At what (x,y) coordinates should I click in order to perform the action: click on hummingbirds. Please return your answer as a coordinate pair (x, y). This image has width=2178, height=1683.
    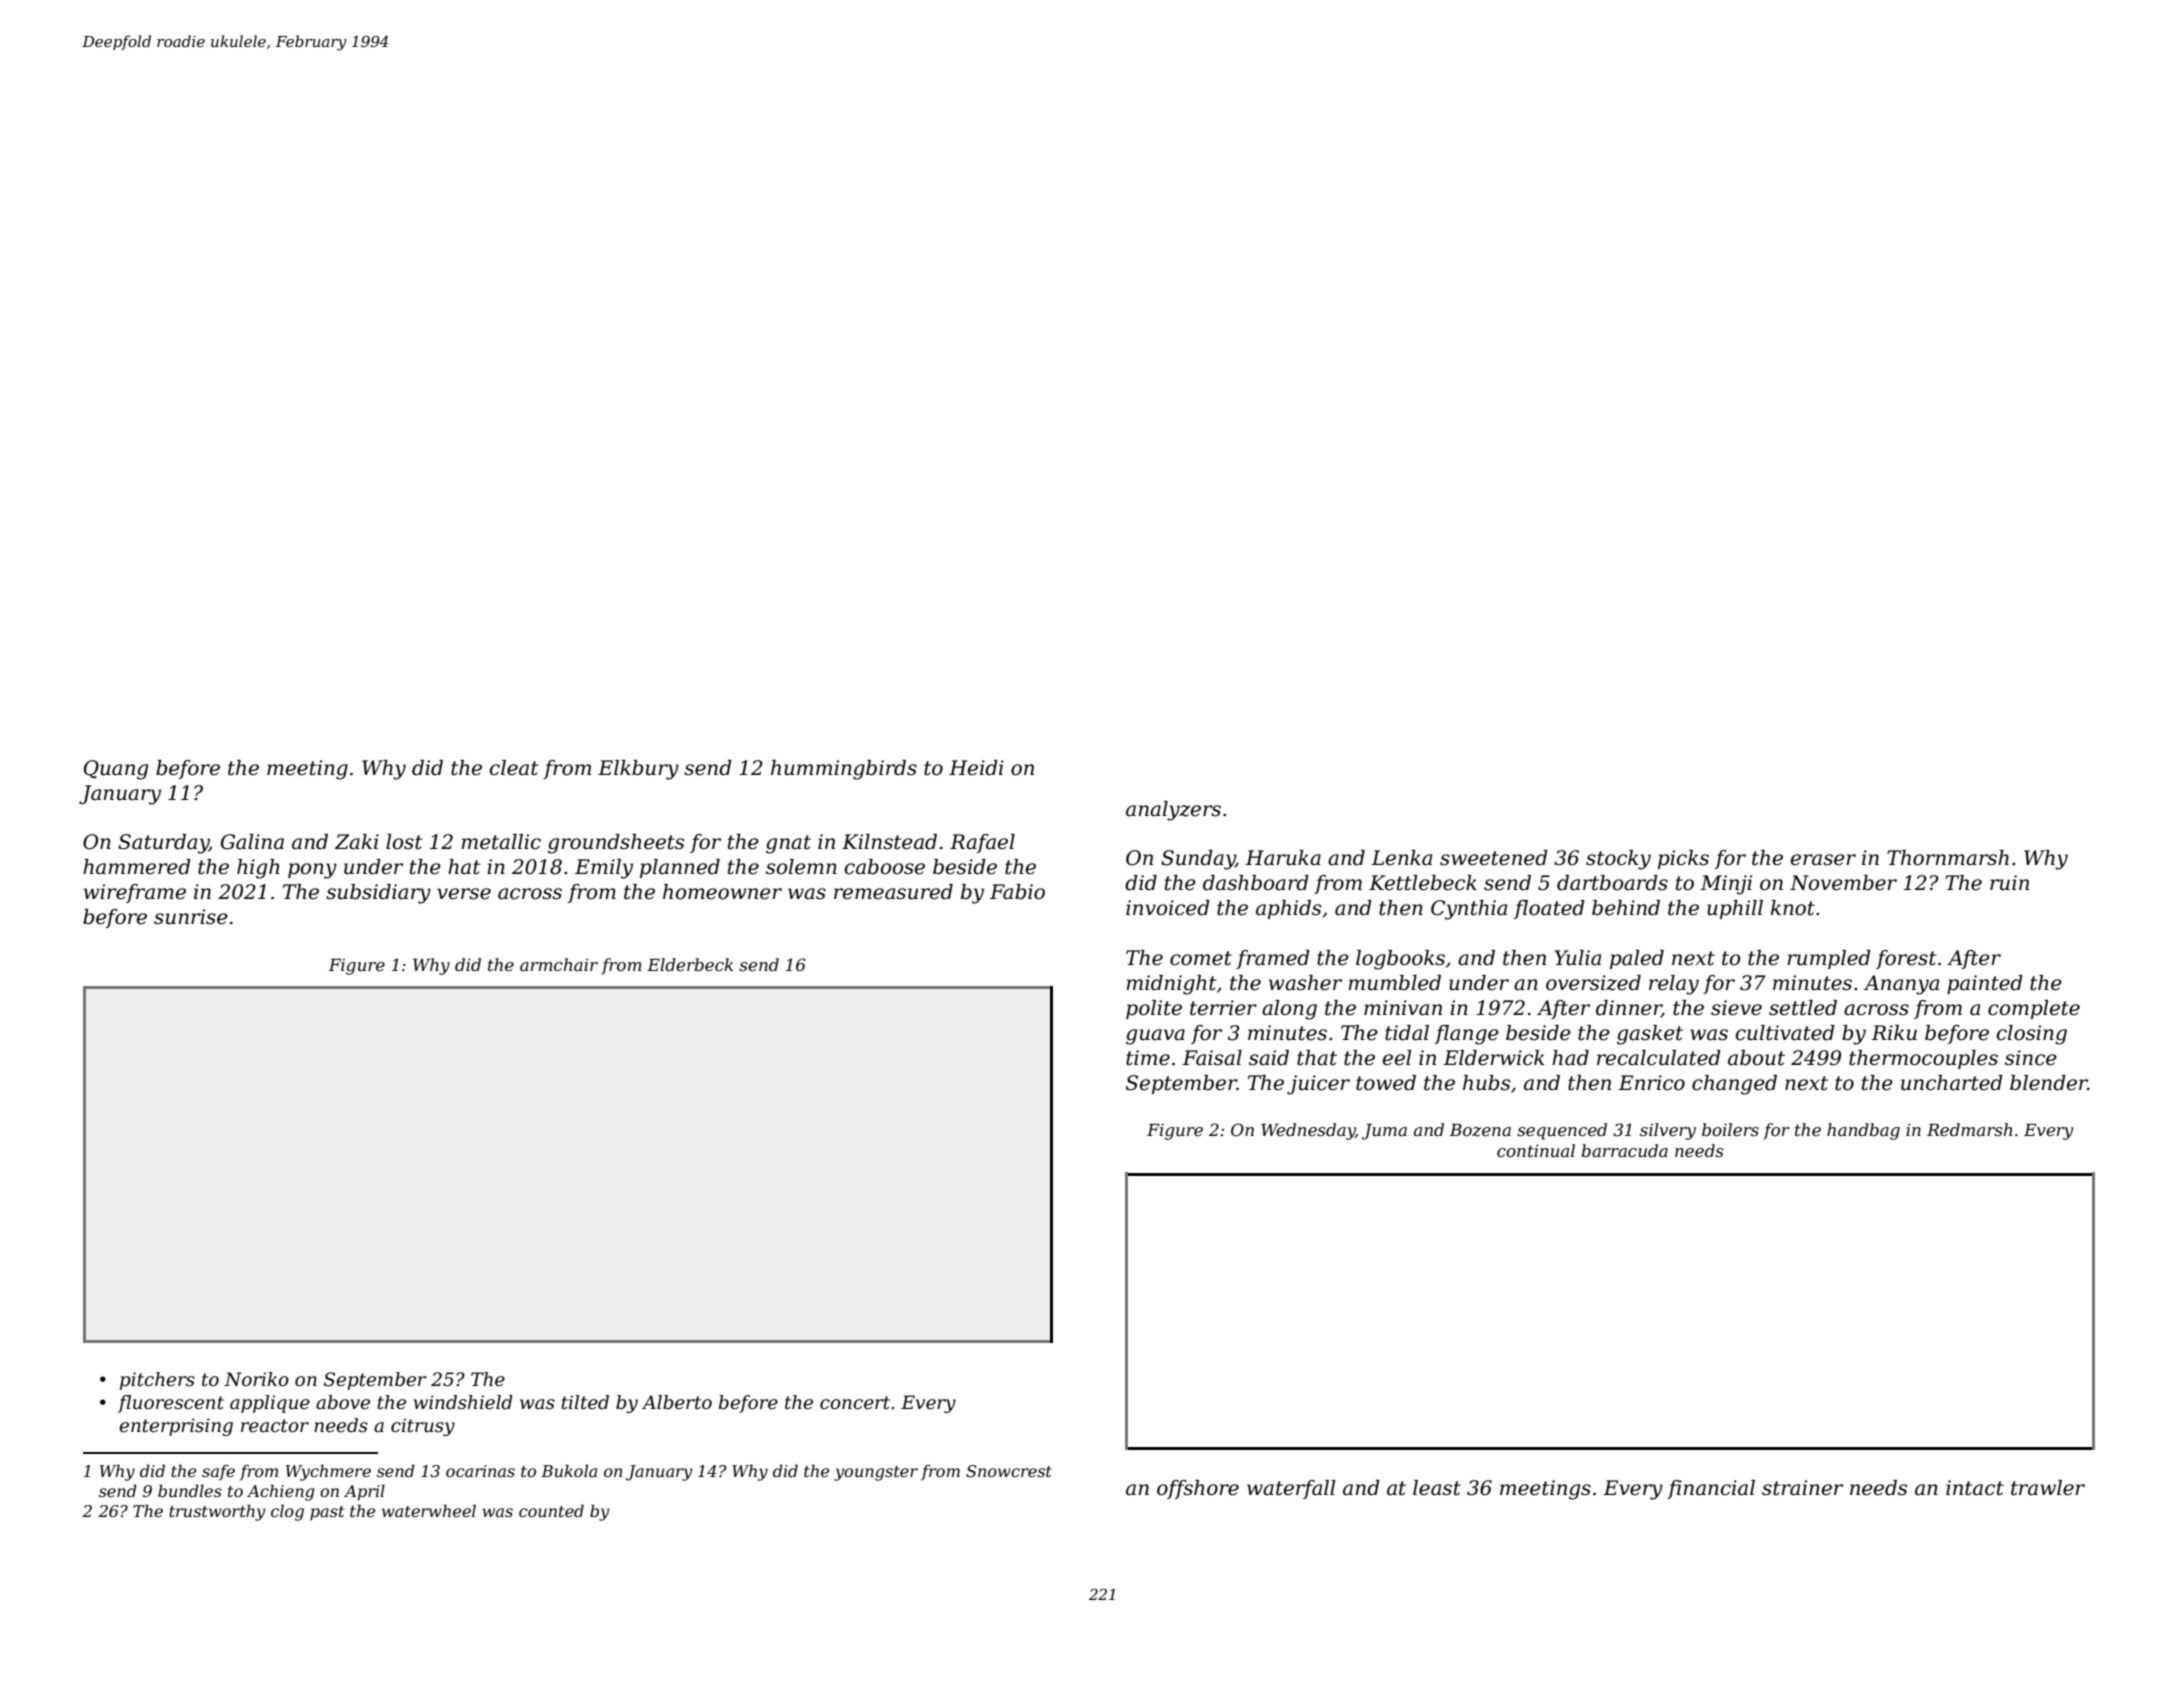
    Looking at the image, I should click on (844, 770).
